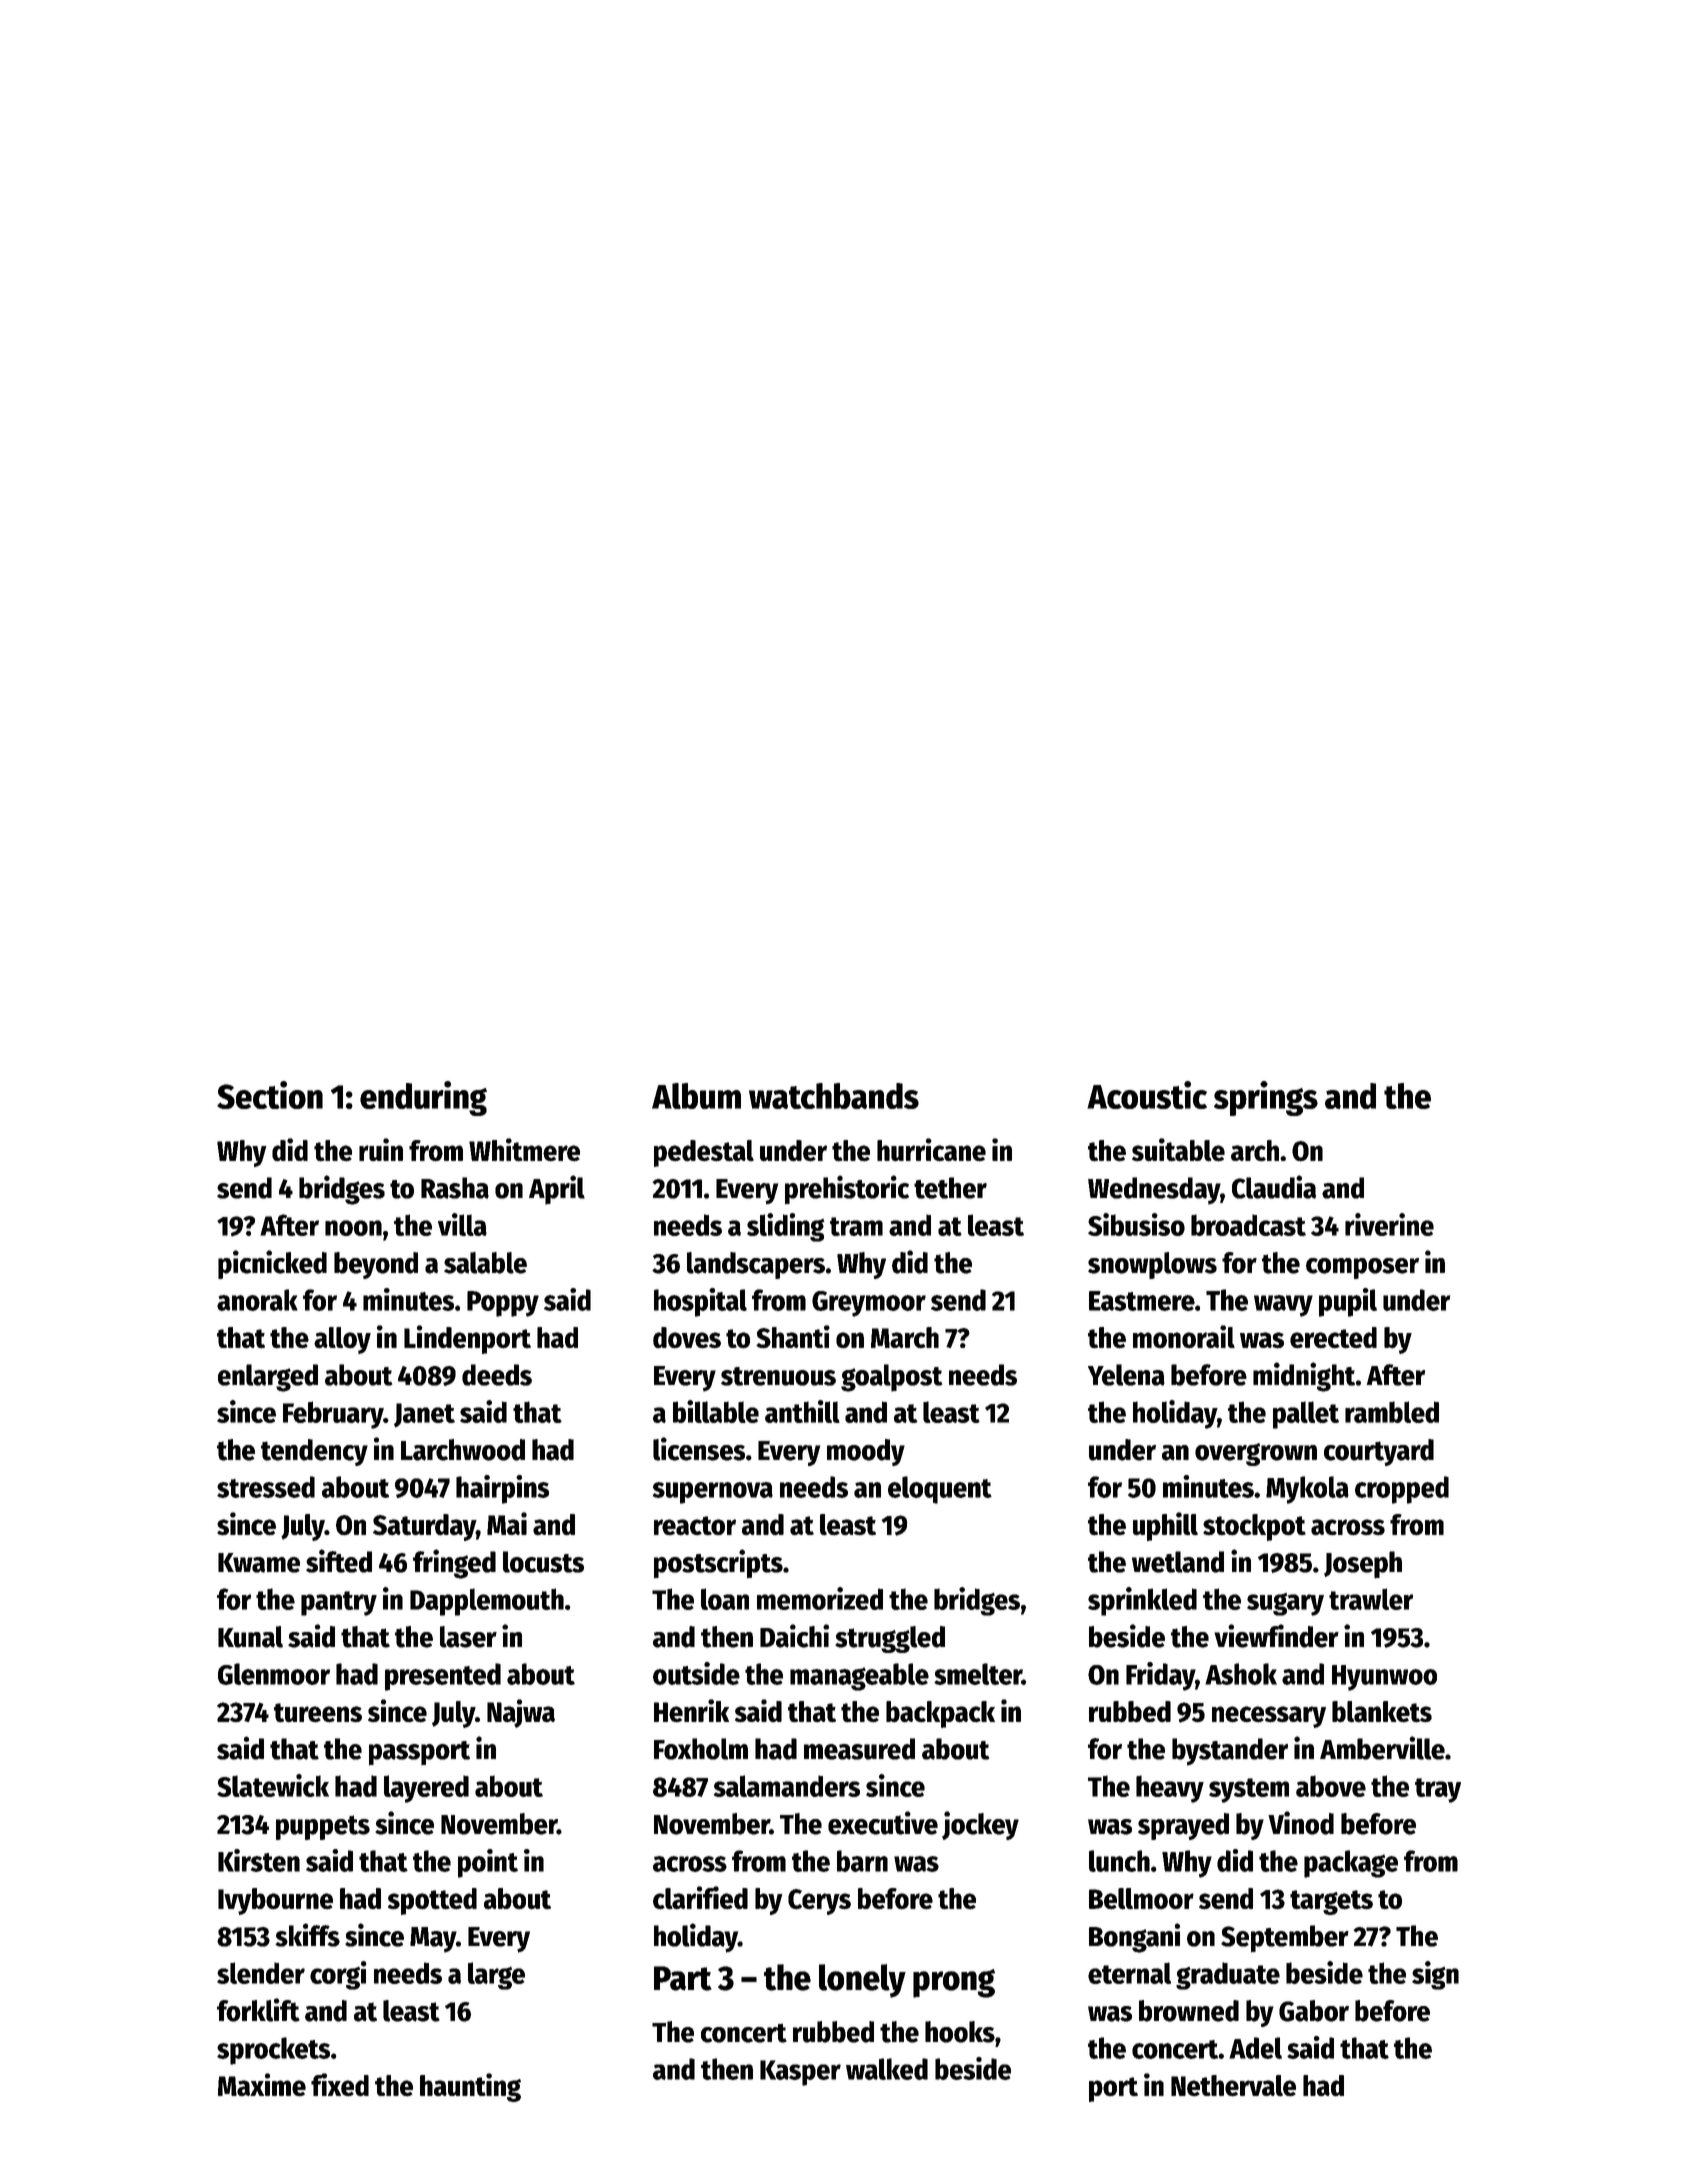 This screenshot has height=2178, width=1683. What do you see at coordinates (1165, 1526) in the screenshot?
I see `uphill` at bounding box center [1165, 1526].
